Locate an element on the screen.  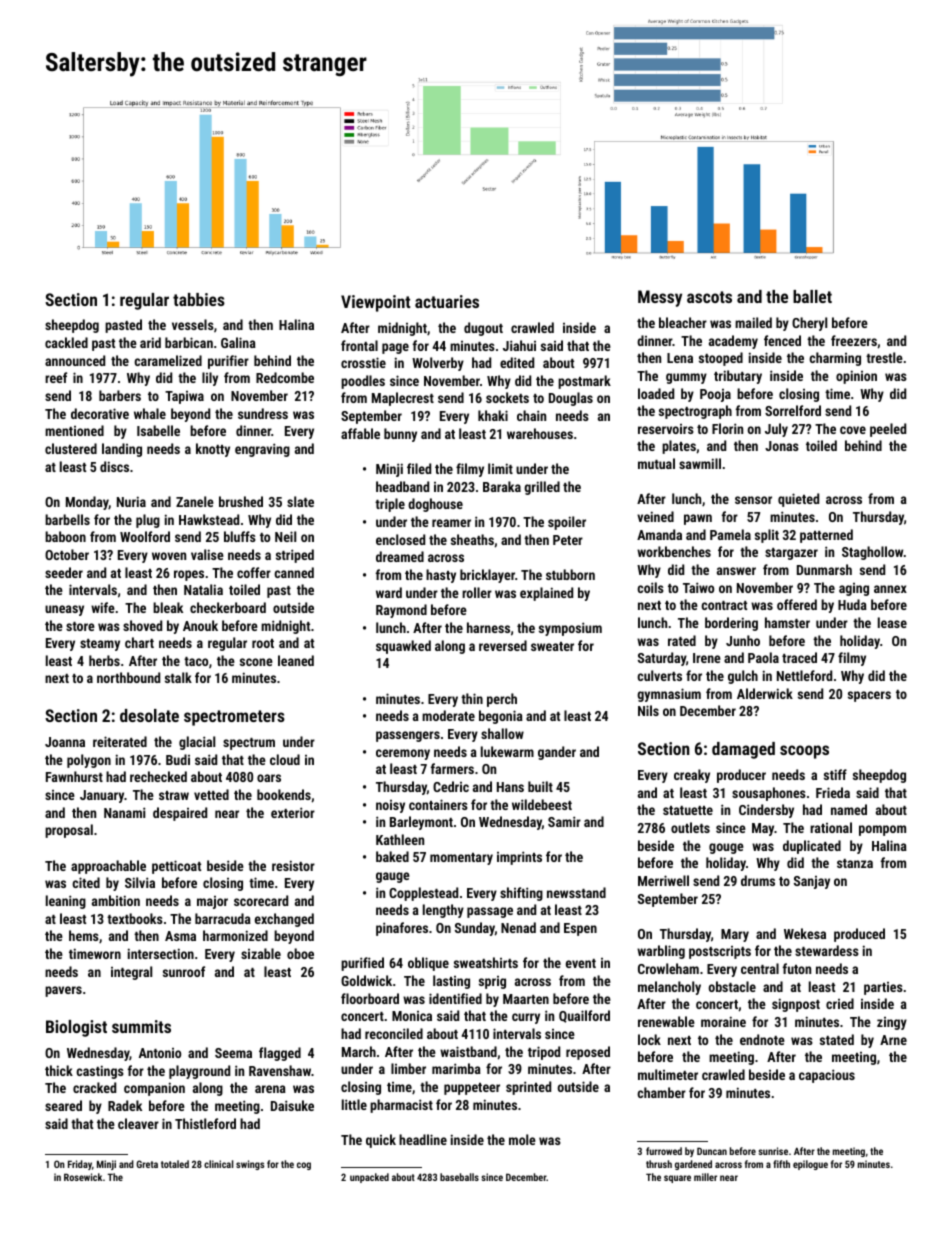
spectrometers is located at coordinates (234, 718).
